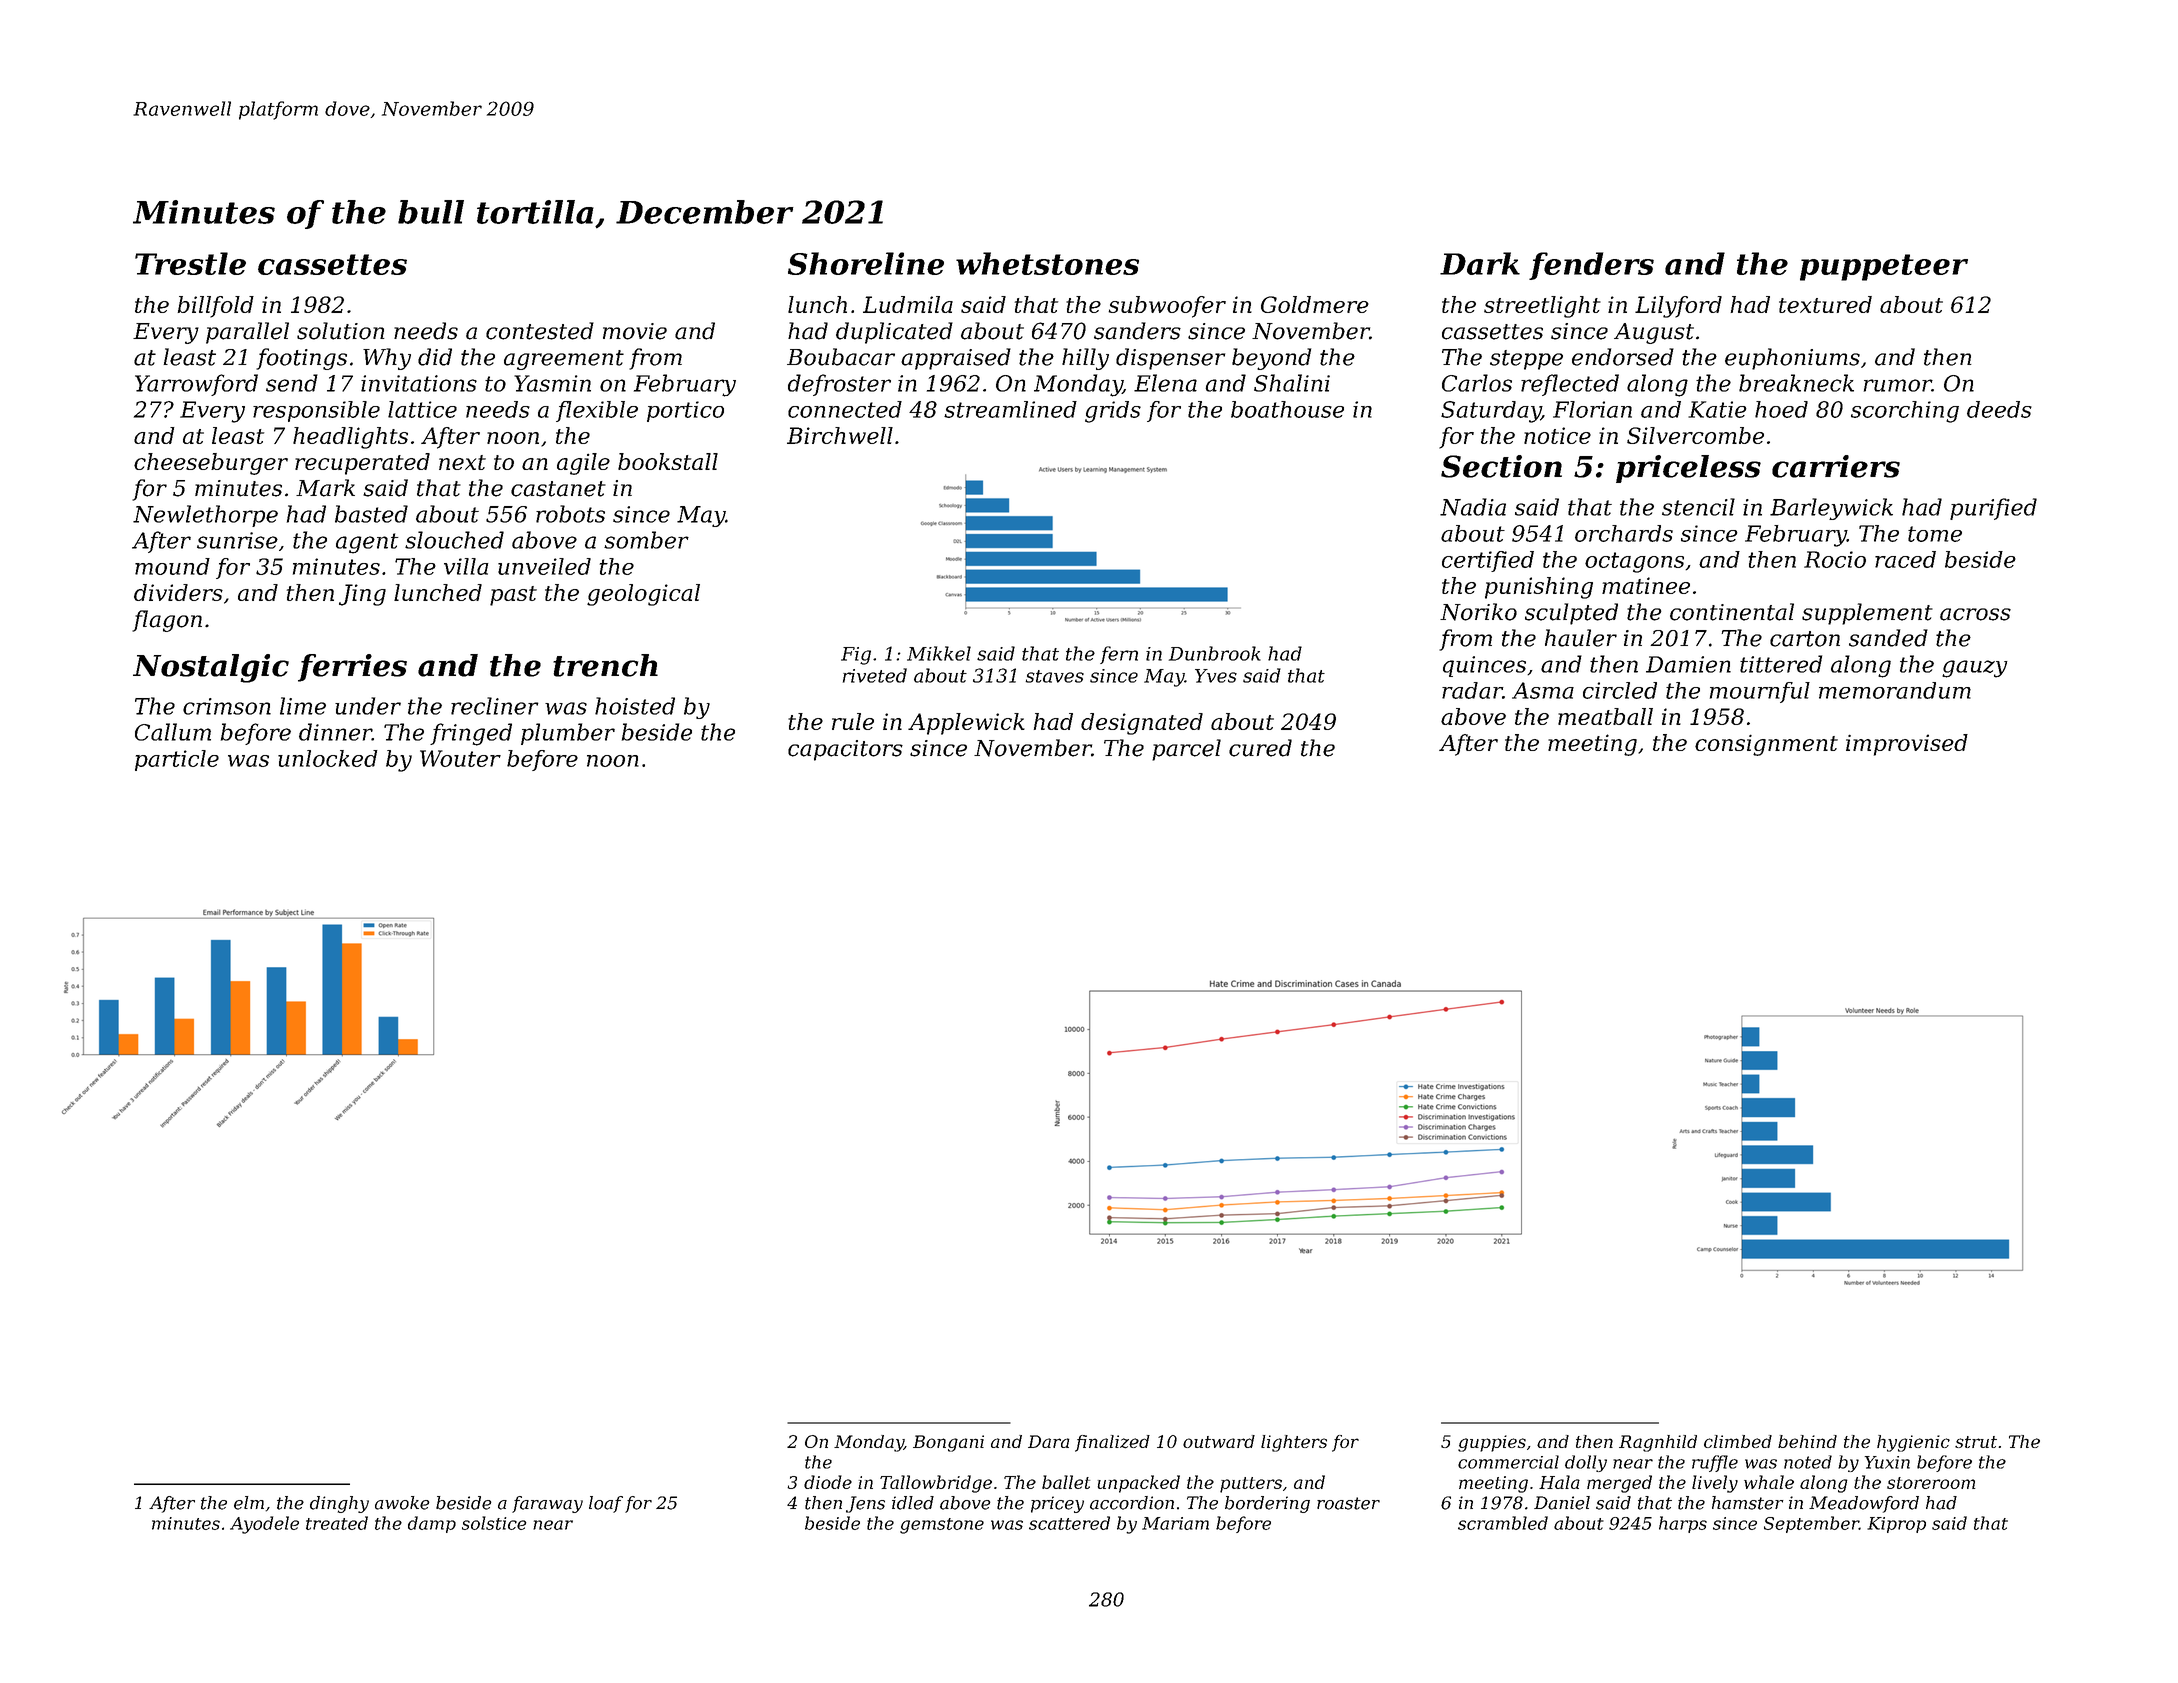 This page has width=2178, height=1683. I want to click on castanet, so click(558, 489).
